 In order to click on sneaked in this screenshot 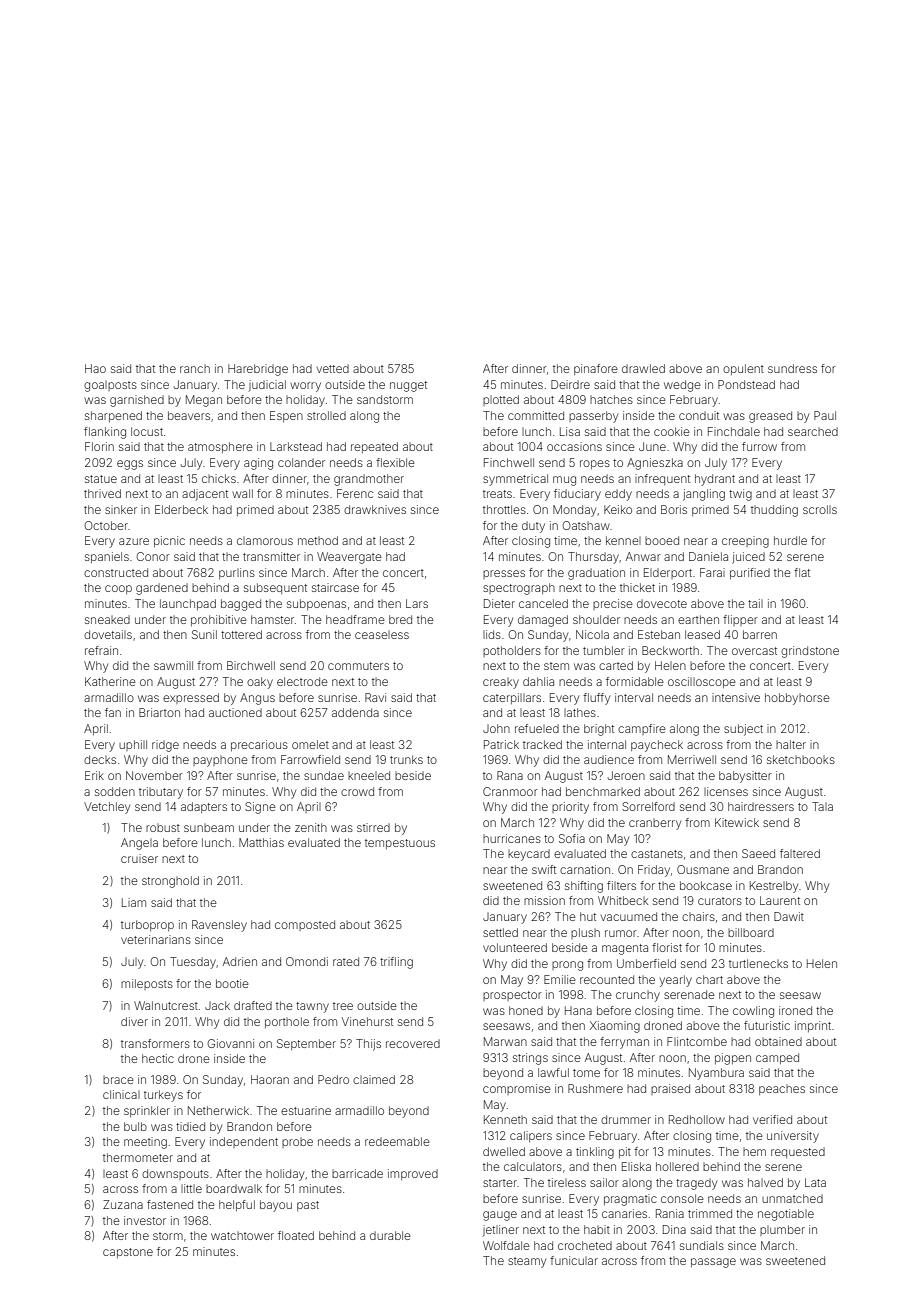, I will do `click(107, 619)`.
